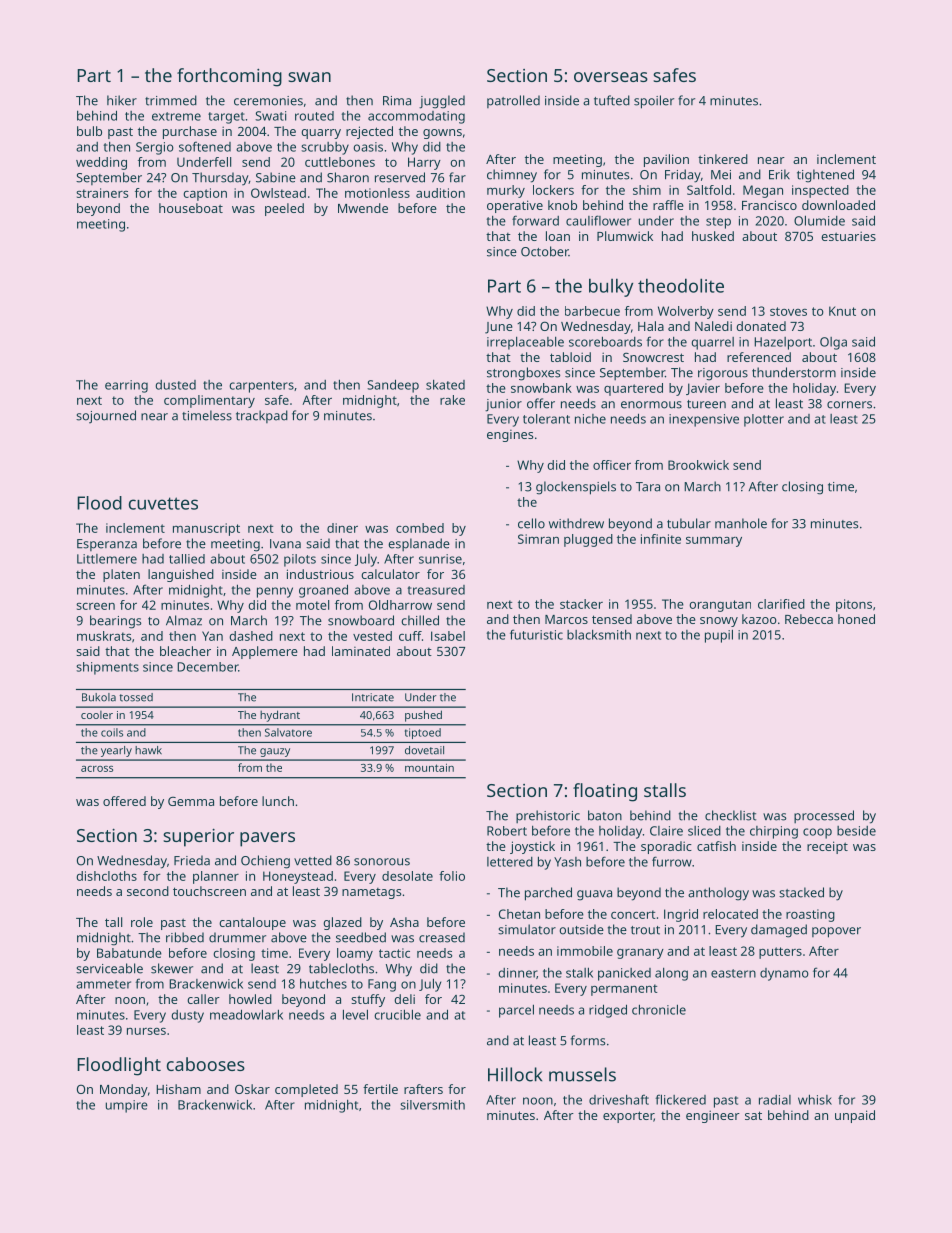 The image size is (952, 1233). I want to click on Honeystead, so click(298, 877).
